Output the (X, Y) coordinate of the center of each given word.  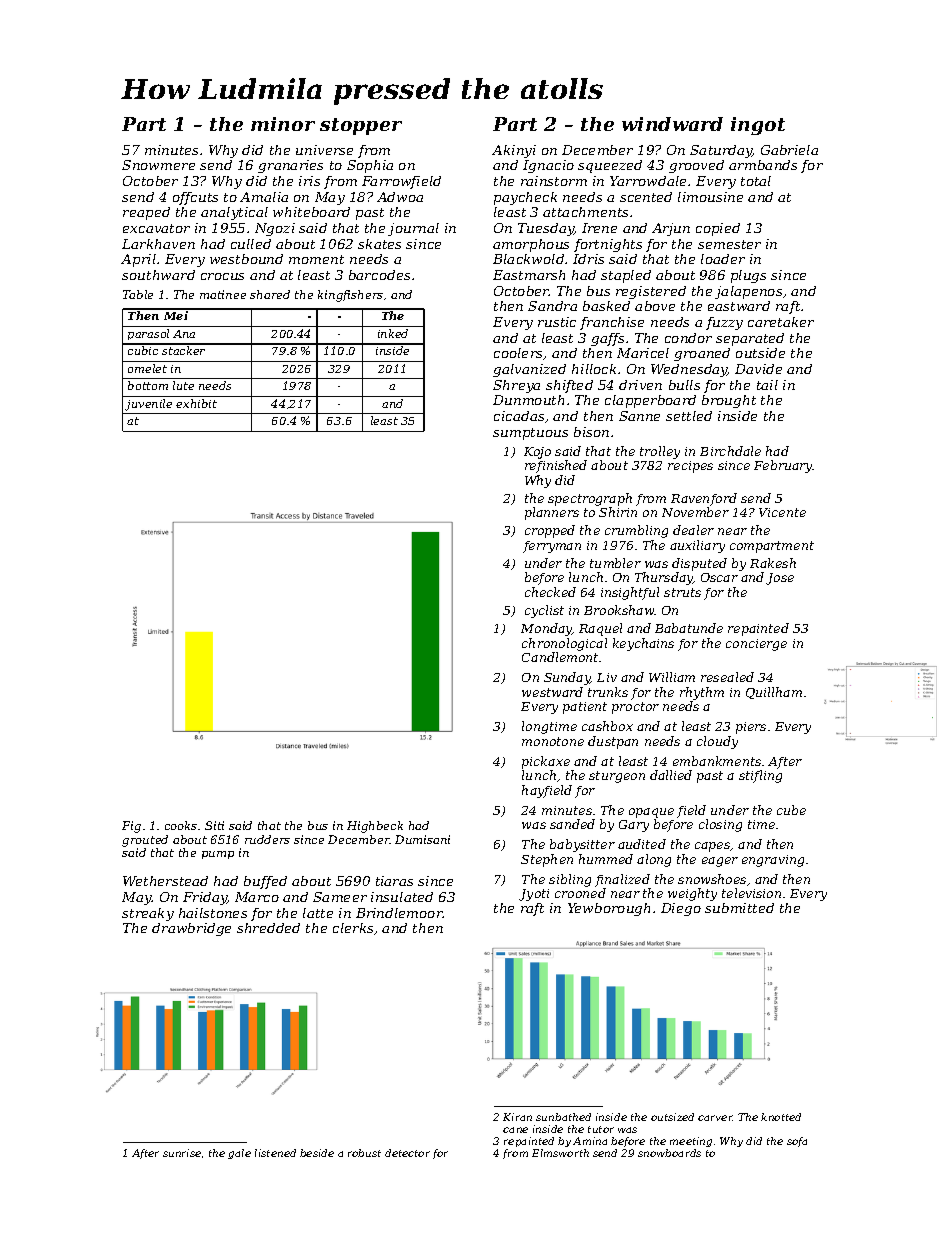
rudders (267, 839)
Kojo (537, 453)
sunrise (182, 1153)
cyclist (544, 611)
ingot (758, 126)
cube (791, 810)
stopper (361, 126)
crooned (580, 893)
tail (767, 385)
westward (552, 692)
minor (283, 124)
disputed (699, 564)
